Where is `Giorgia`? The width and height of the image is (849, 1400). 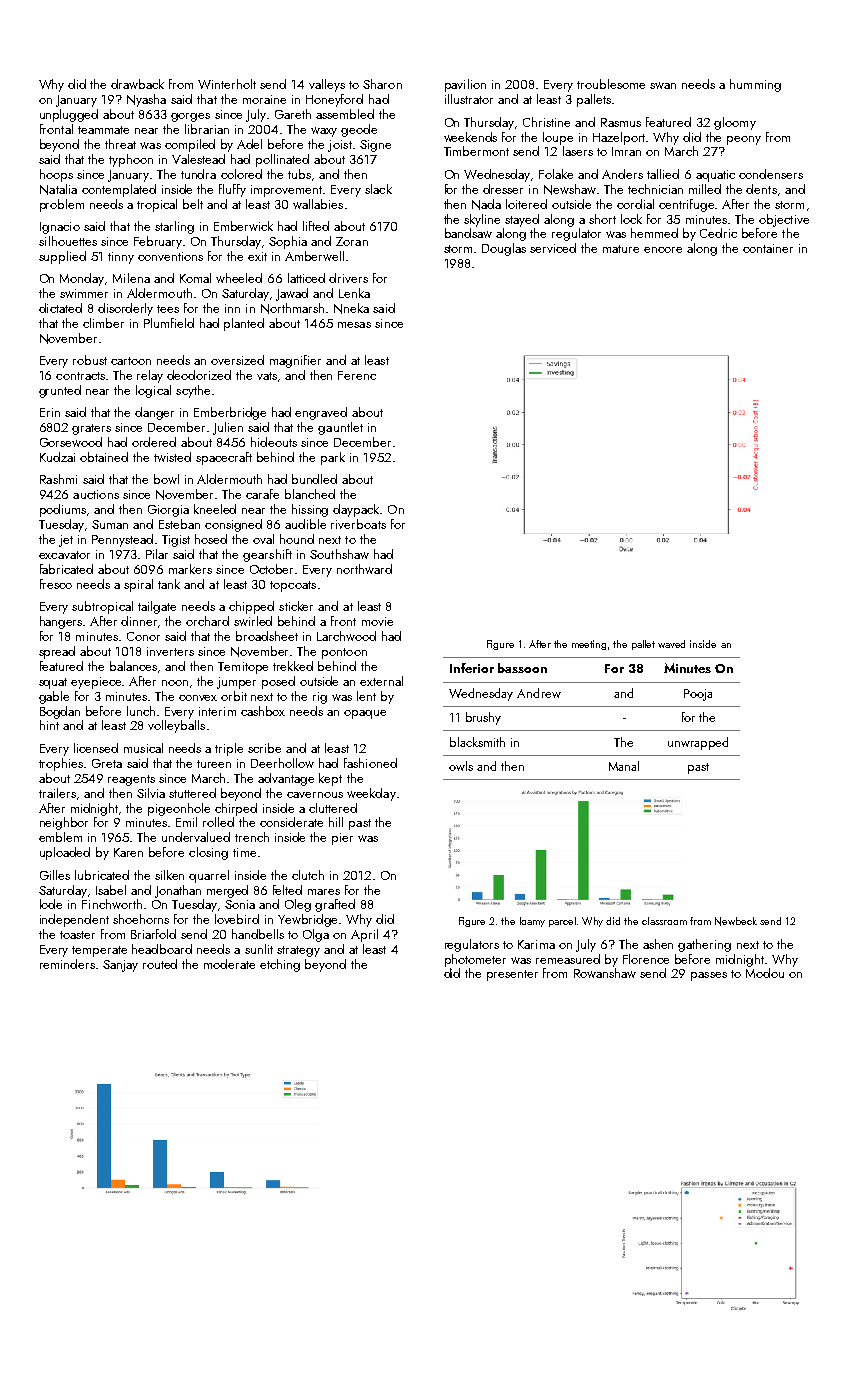
Giorgia is located at coordinates (168, 511).
